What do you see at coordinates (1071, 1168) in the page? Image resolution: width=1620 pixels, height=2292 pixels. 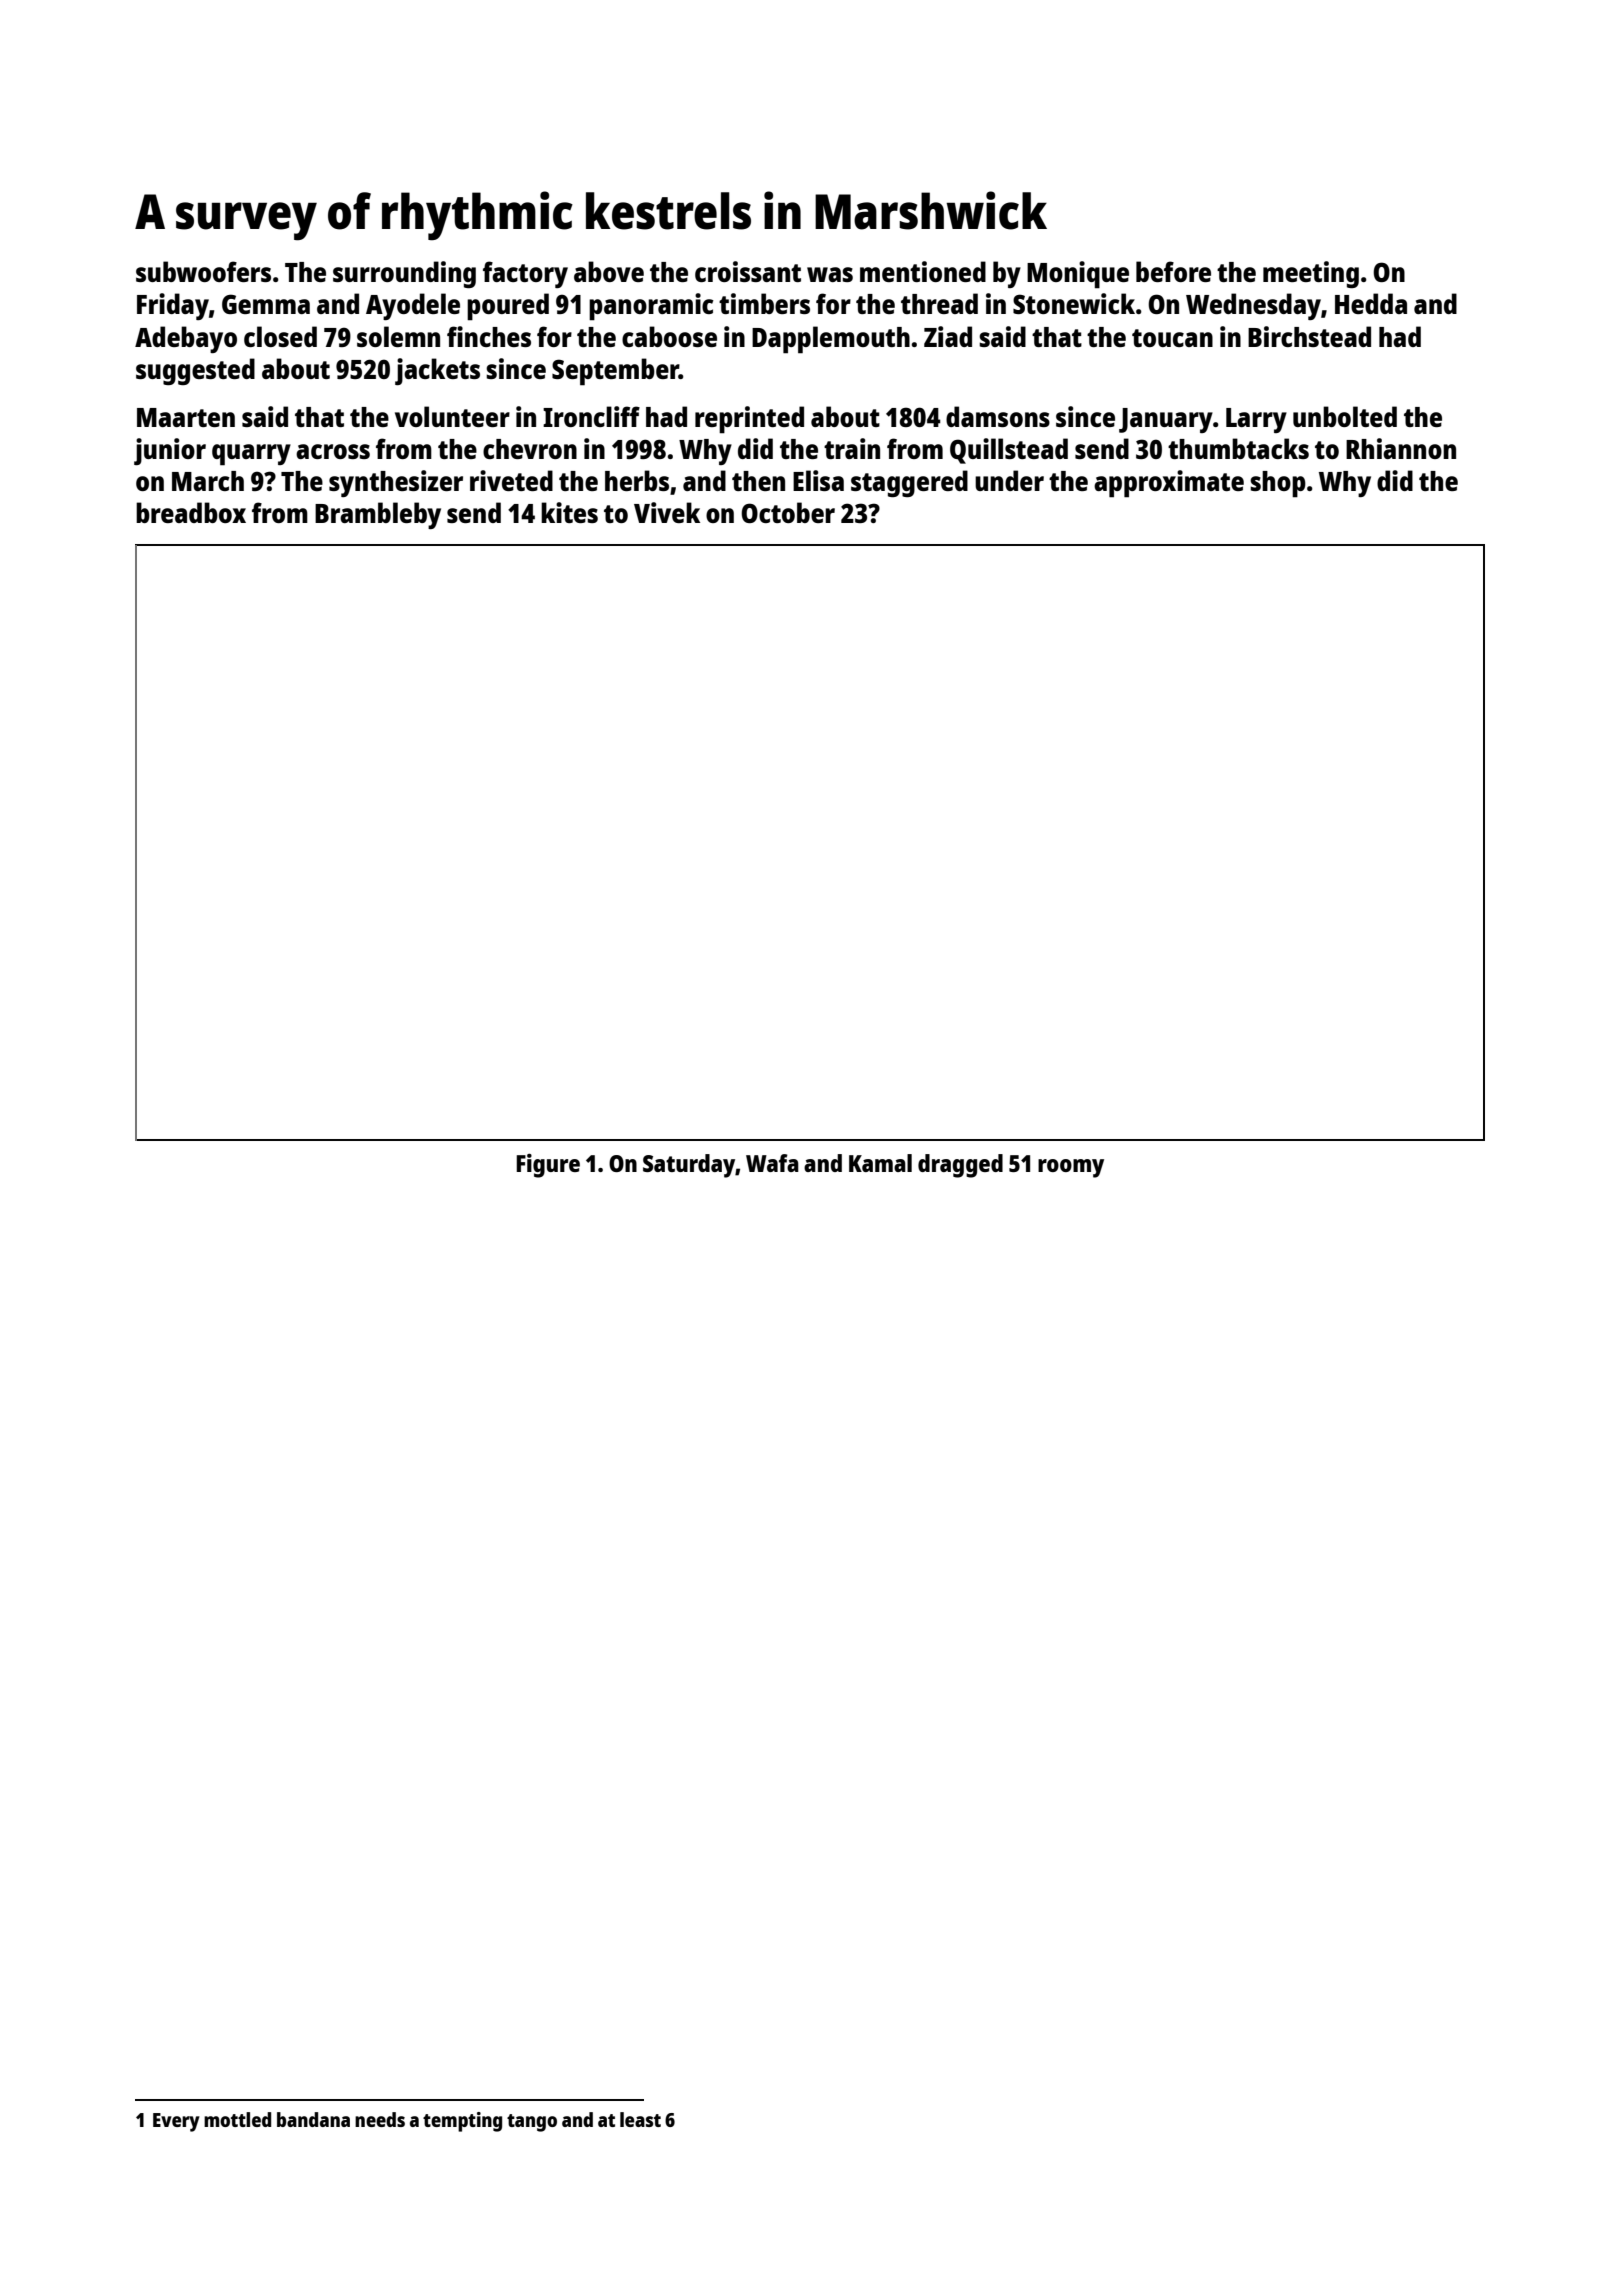 I see `roomy` at bounding box center [1071, 1168].
